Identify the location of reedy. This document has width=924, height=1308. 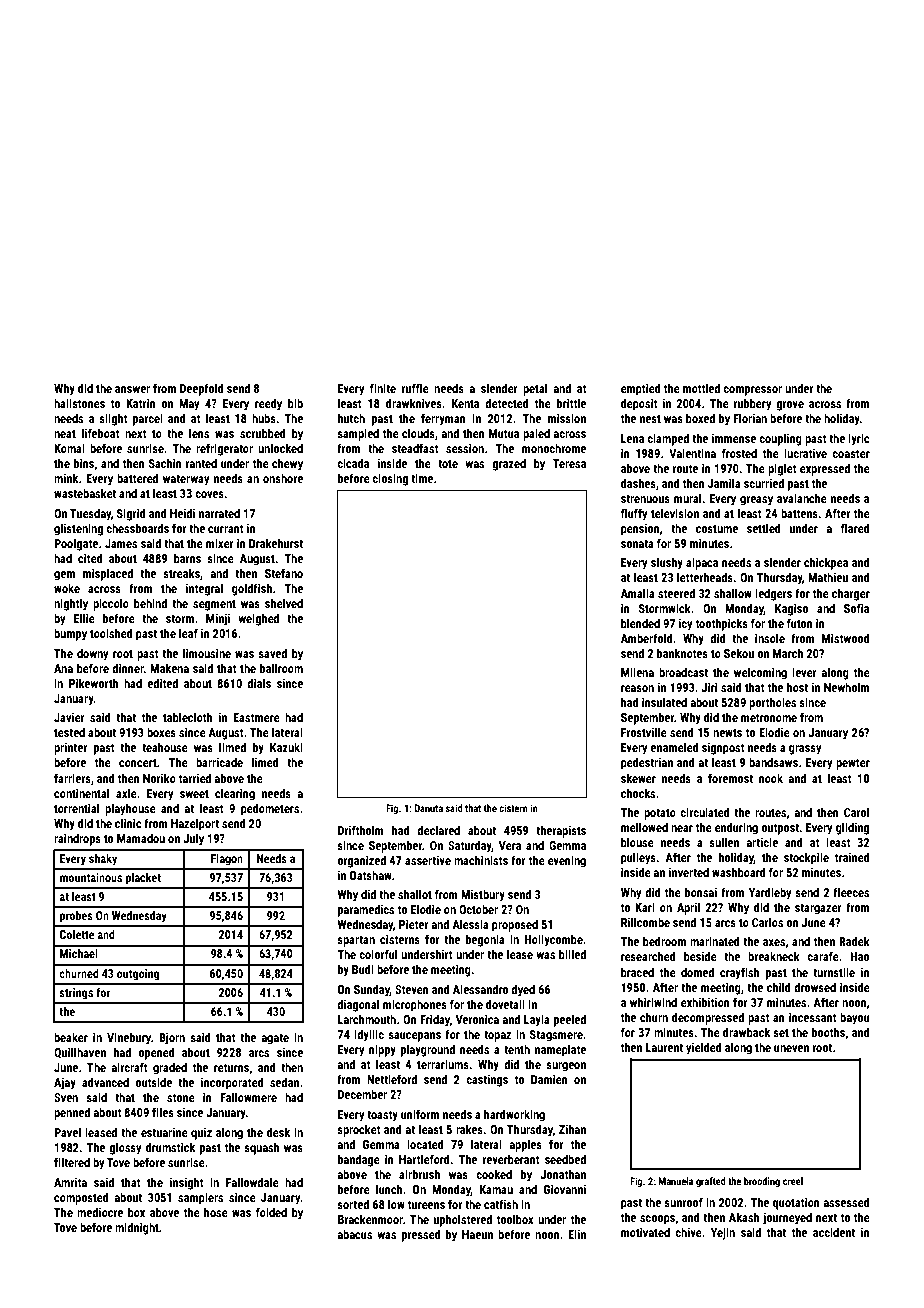
(268, 404).
